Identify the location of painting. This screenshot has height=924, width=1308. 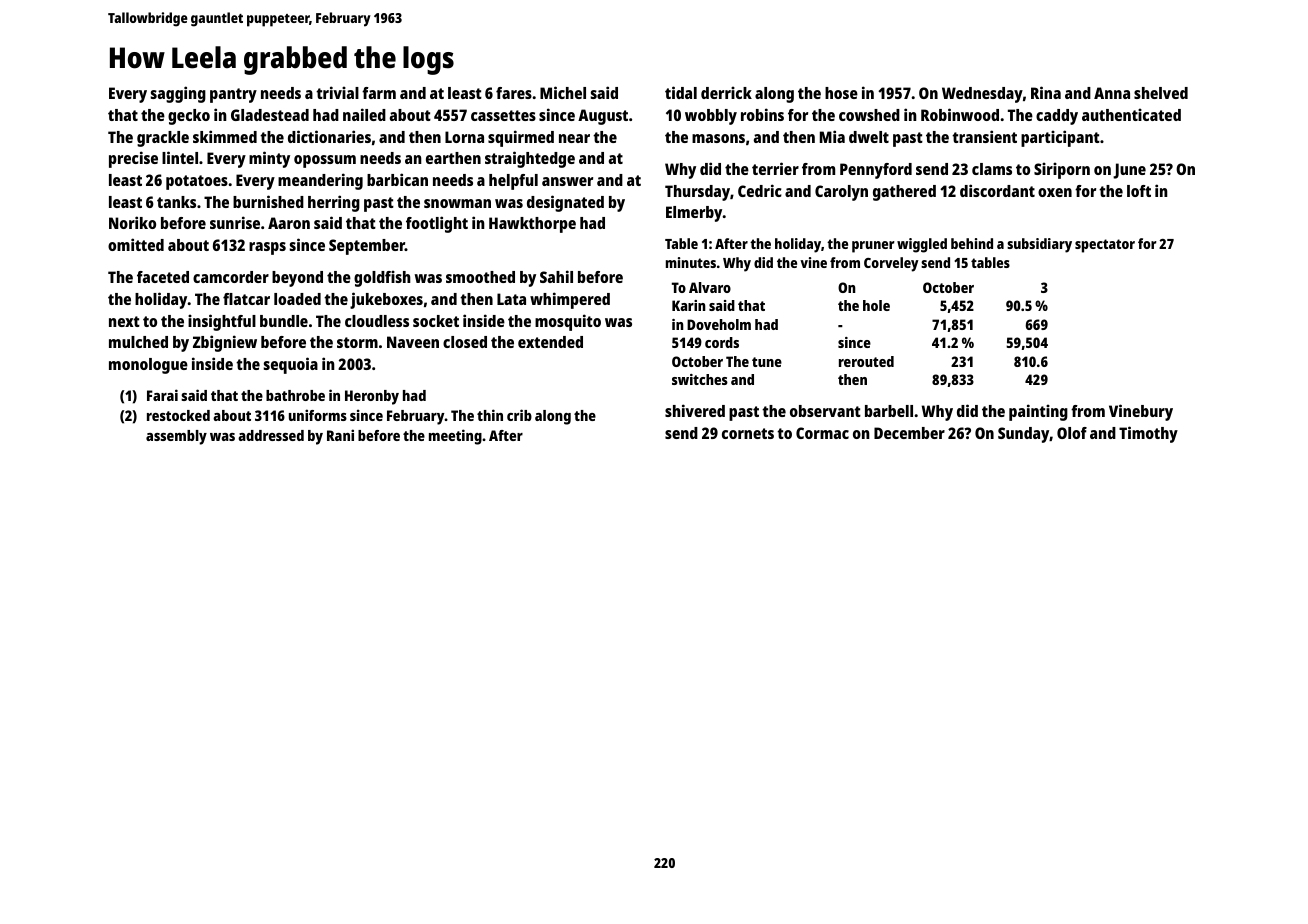
(1038, 412).
